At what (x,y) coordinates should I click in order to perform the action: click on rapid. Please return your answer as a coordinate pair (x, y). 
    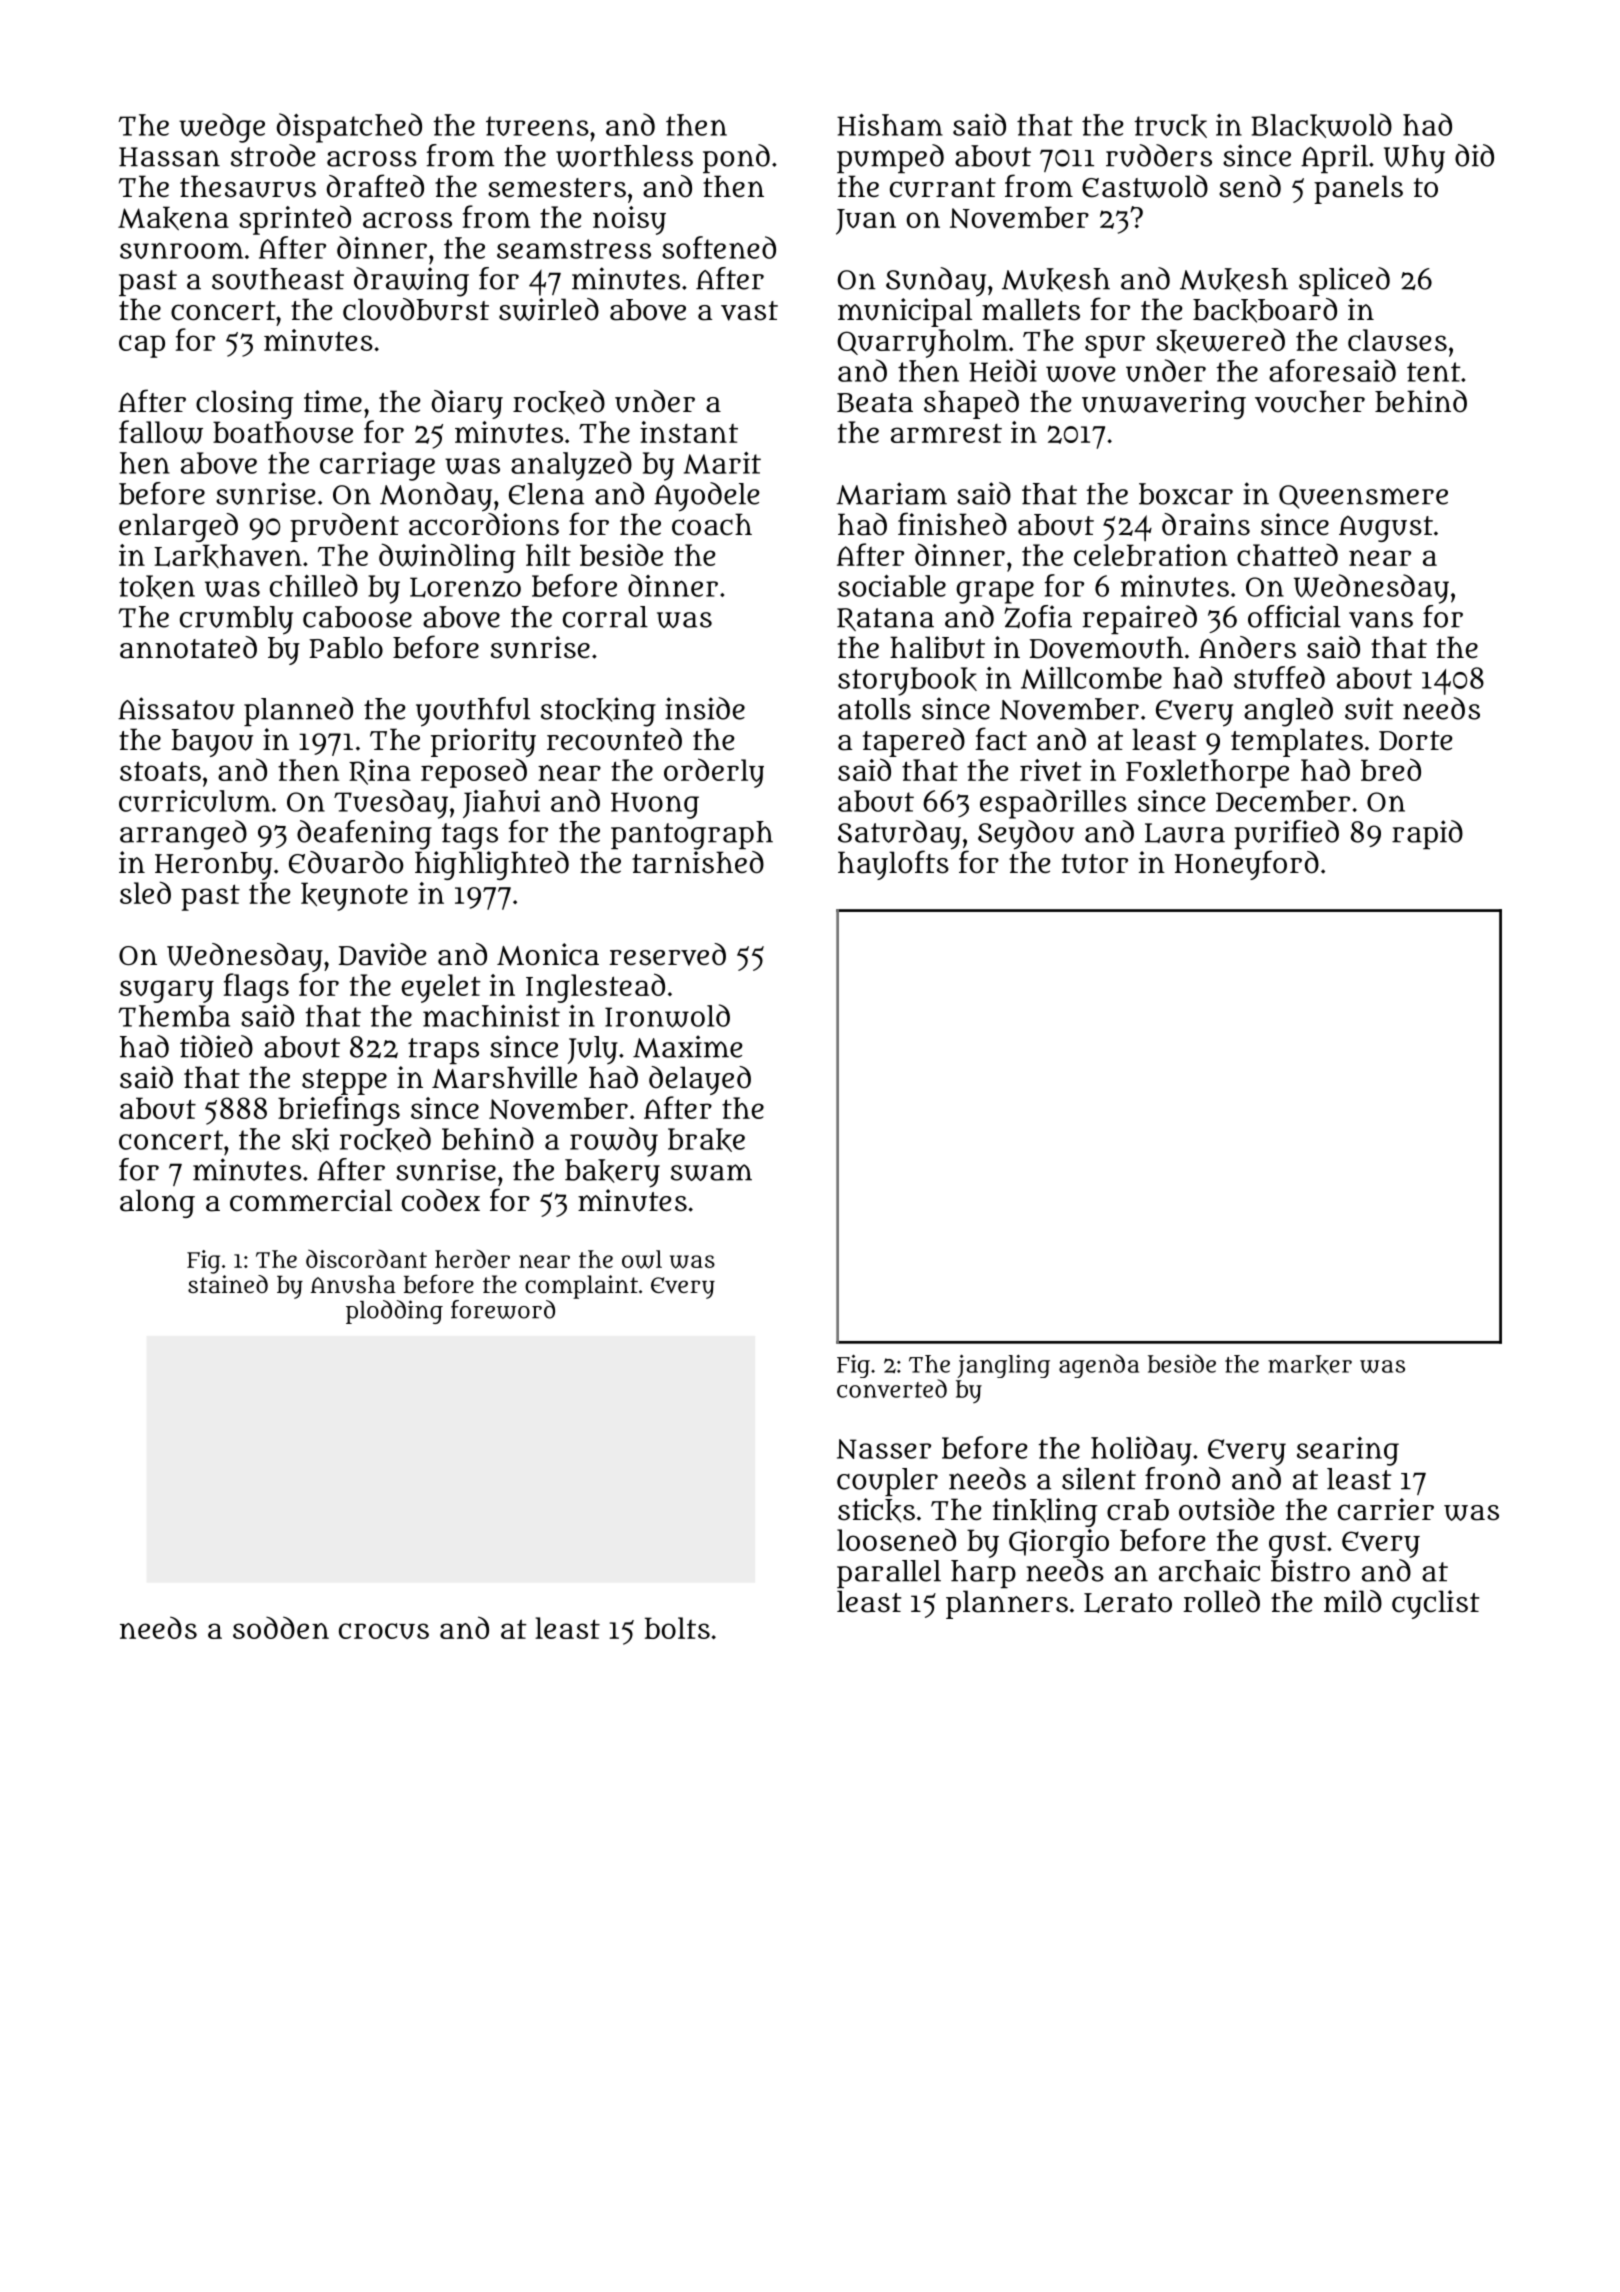
    Looking at the image, I should click on (1427, 834).
